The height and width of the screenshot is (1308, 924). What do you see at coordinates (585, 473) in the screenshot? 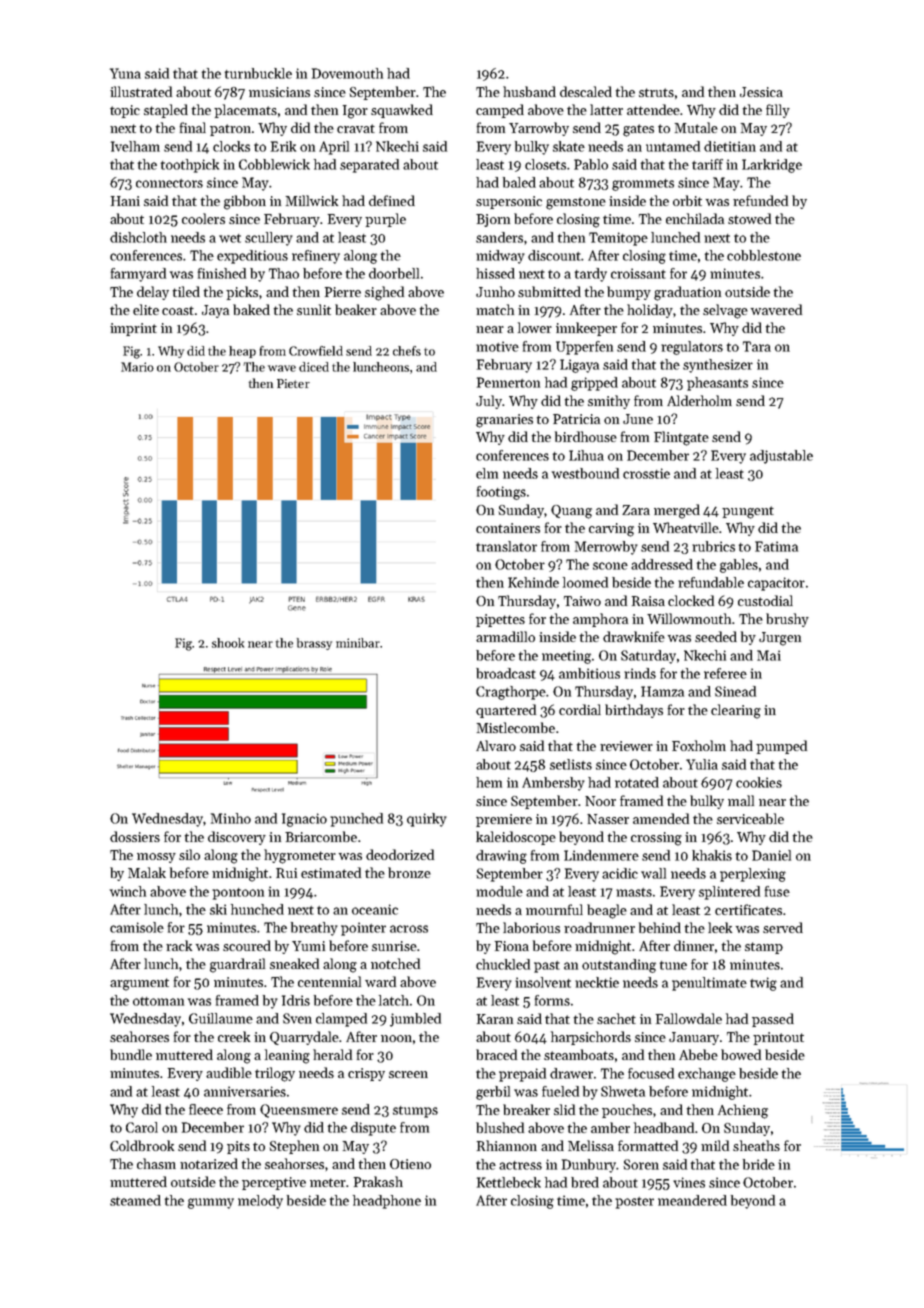
I see `westbound` at bounding box center [585, 473].
